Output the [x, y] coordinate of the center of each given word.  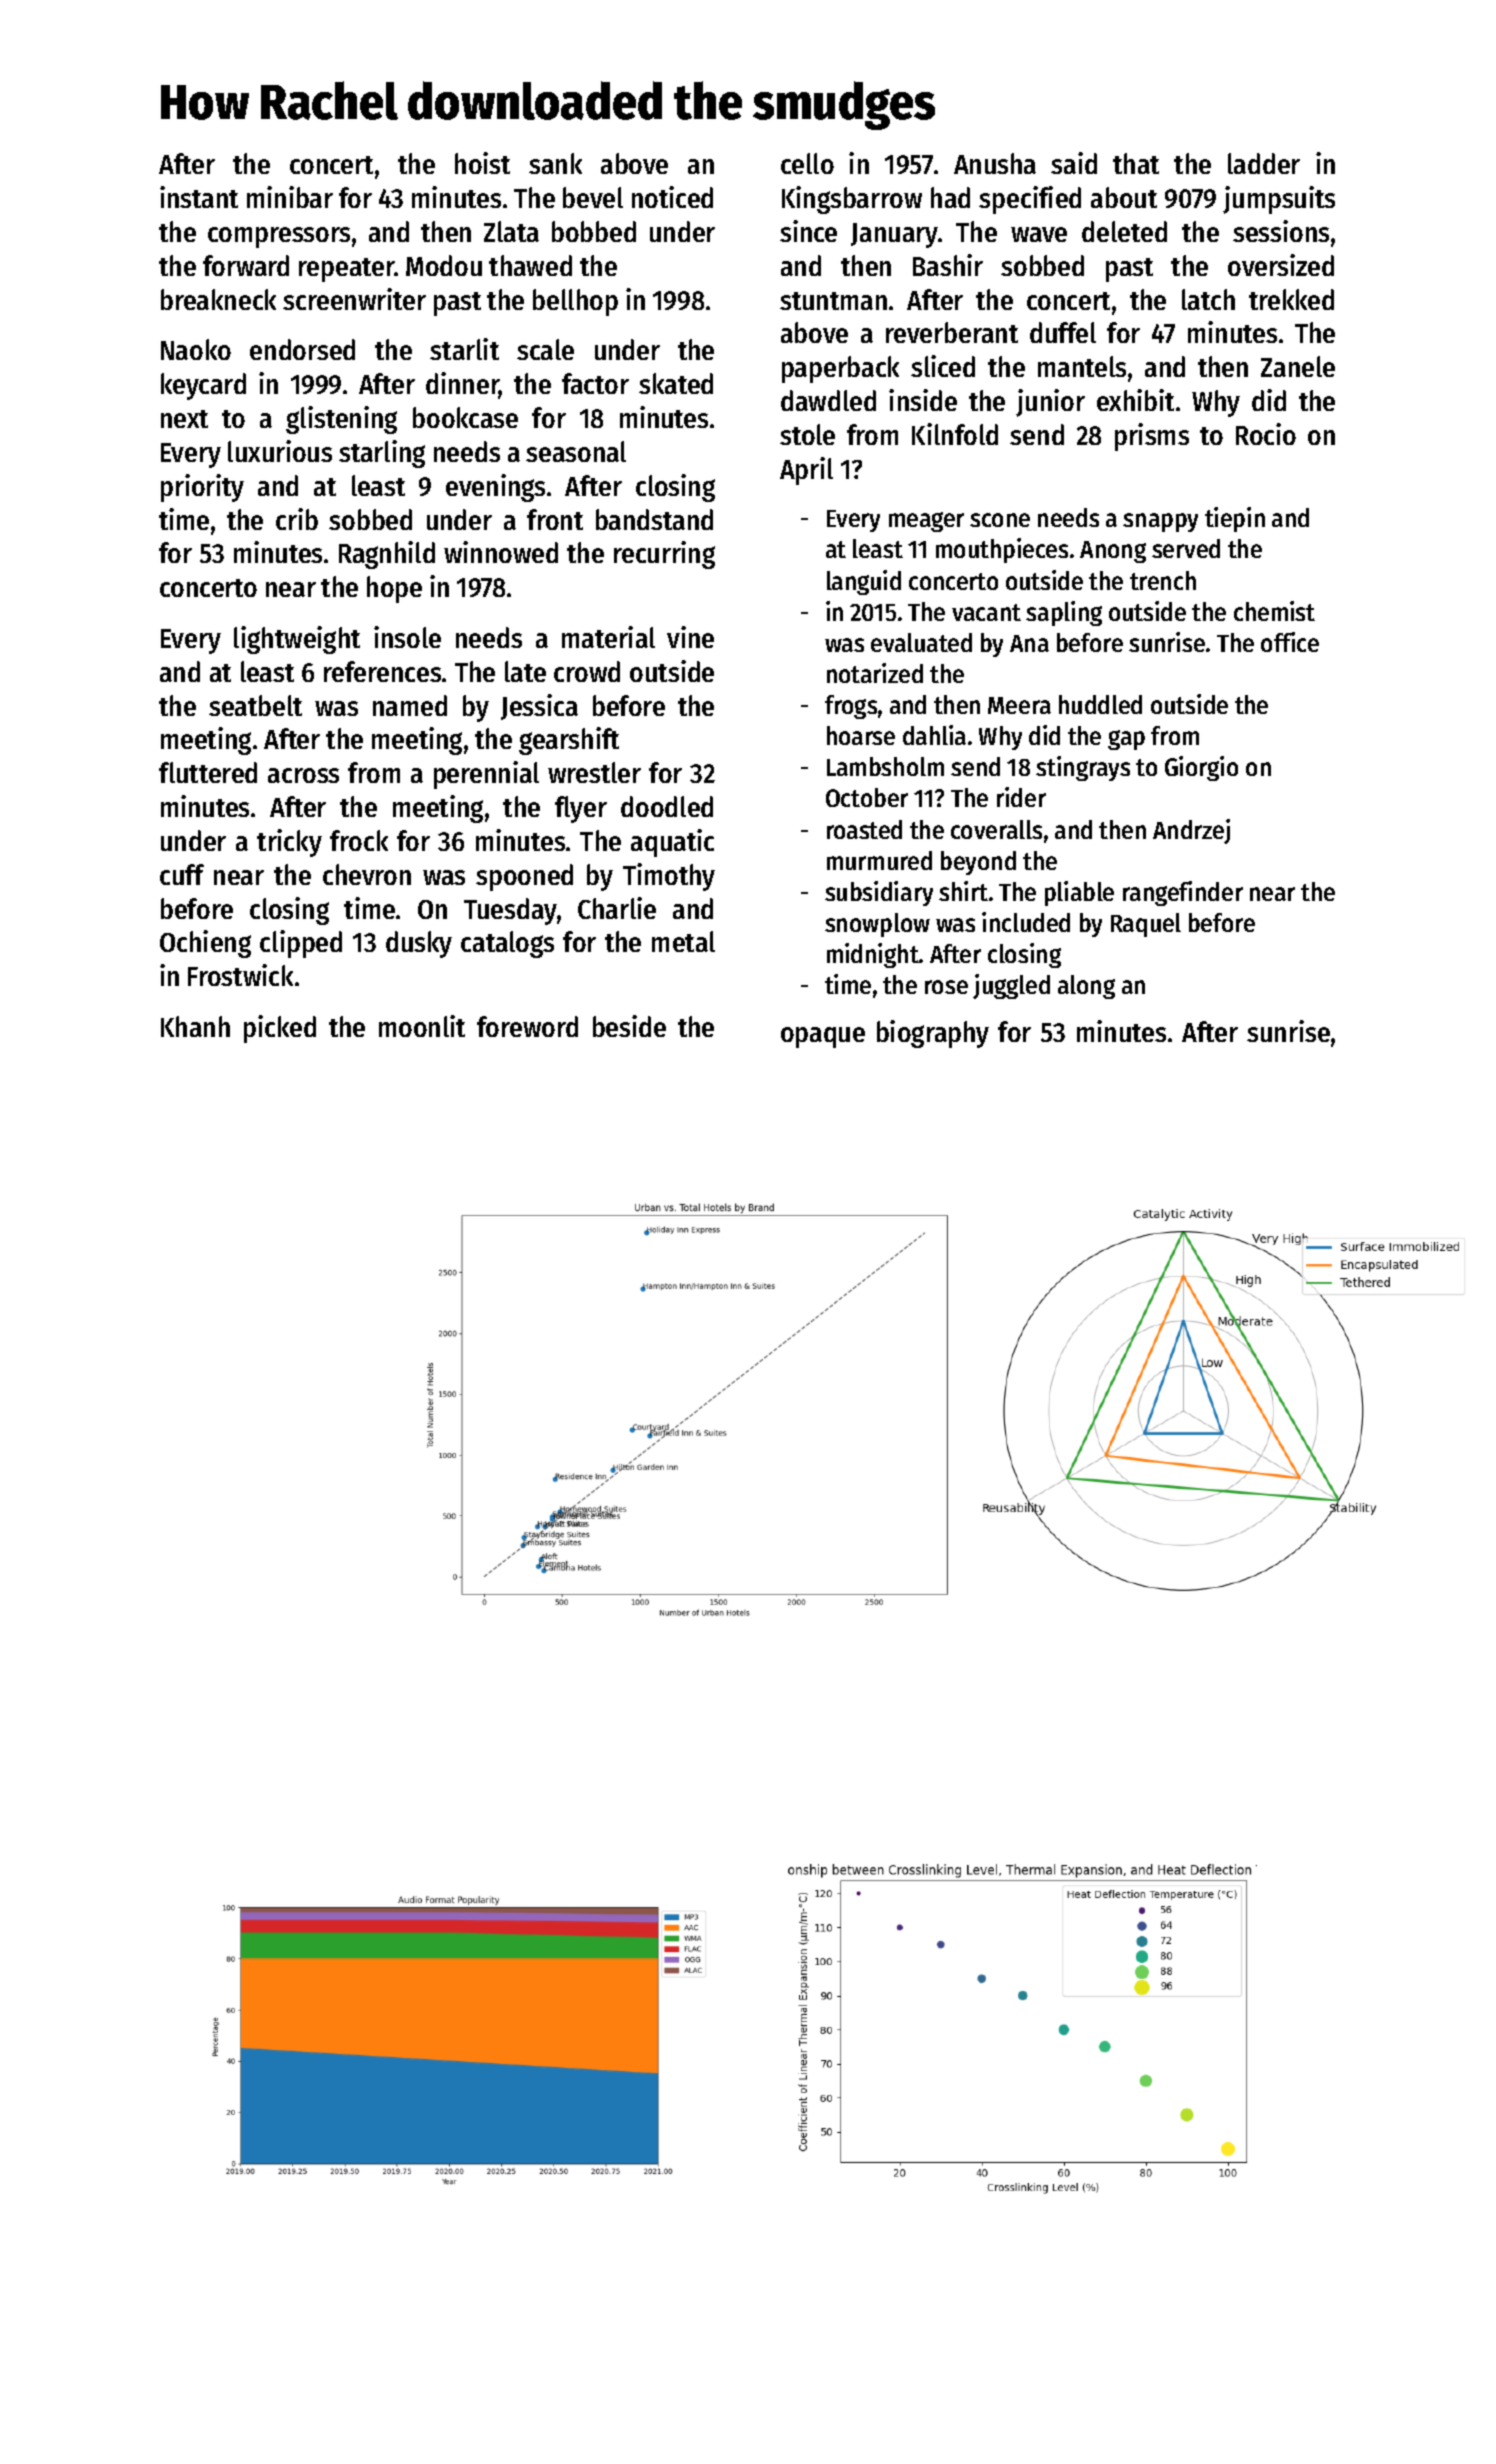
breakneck [218, 299]
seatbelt [255, 705]
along [1086, 987]
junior [1050, 403]
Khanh [195, 1026]
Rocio [1266, 434]
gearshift [569, 741]
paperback [840, 369]
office [1290, 642]
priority [202, 488]
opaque [823, 1037]
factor [595, 383]
